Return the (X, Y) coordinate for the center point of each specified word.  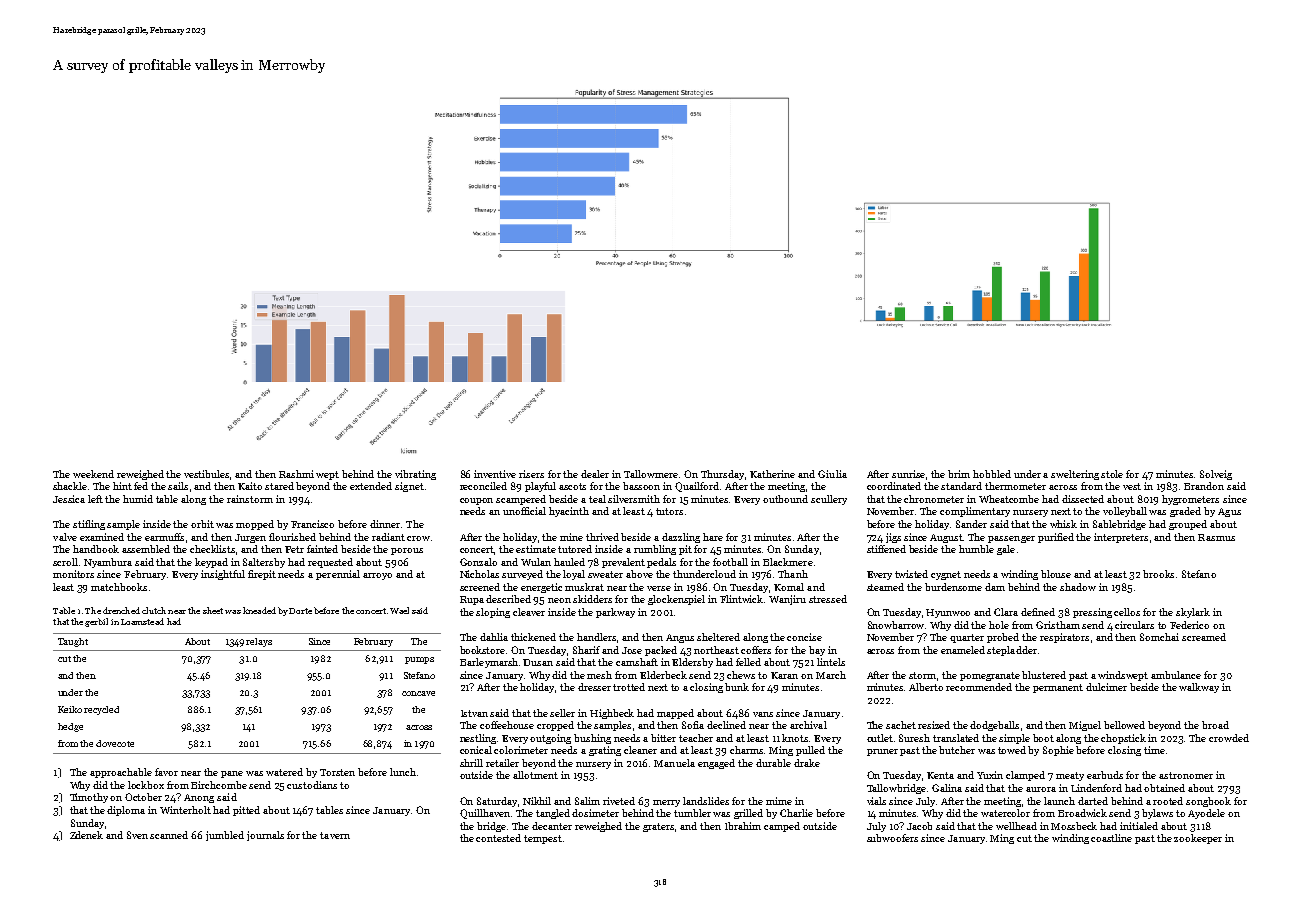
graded (1185, 512)
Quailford (697, 487)
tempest (543, 839)
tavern (335, 835)
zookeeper (1198, 839)
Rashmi (296, 474)
